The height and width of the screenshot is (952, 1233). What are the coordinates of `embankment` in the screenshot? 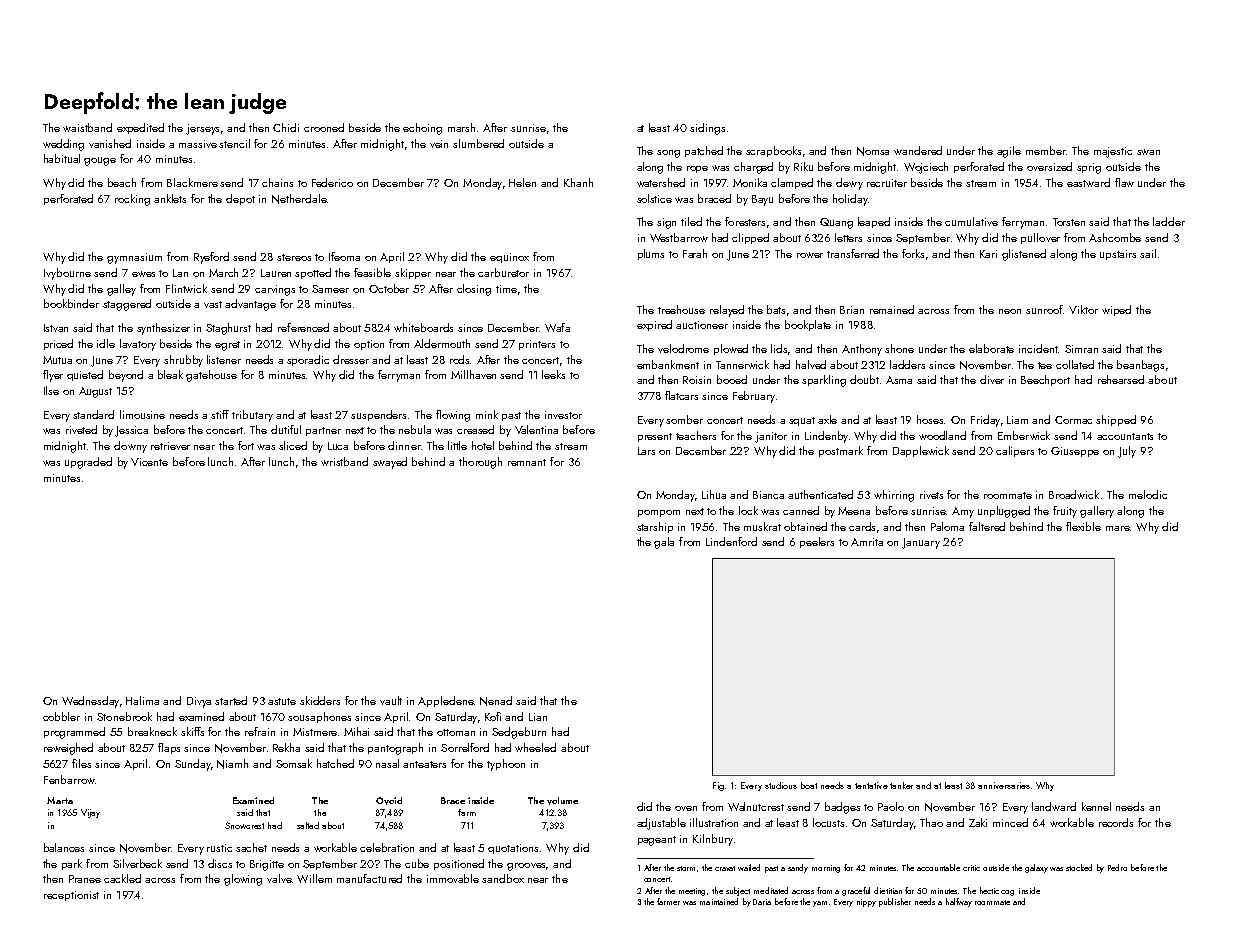 It's located at (668, 364).
